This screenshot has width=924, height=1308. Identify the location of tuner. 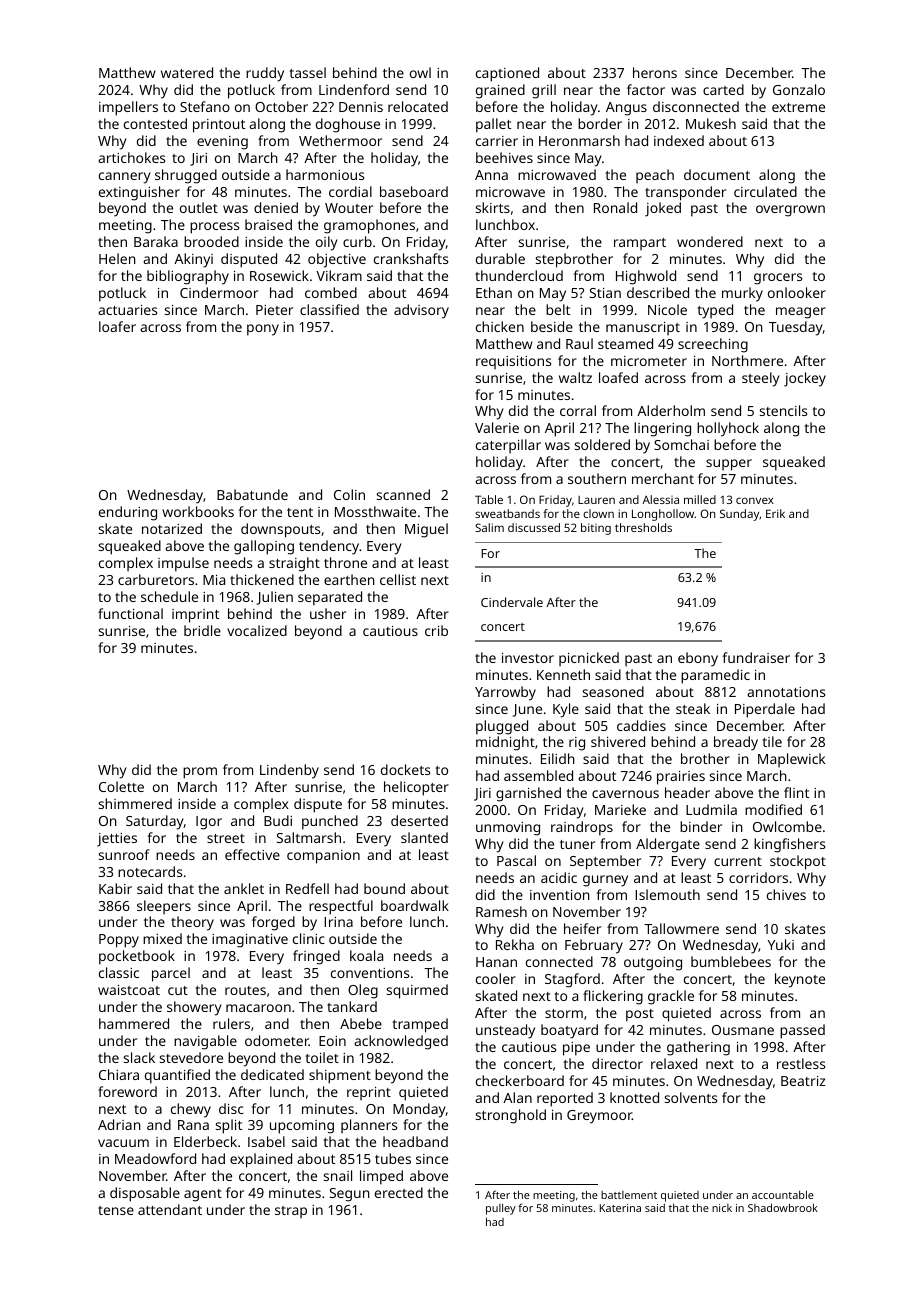
(577, 844).
